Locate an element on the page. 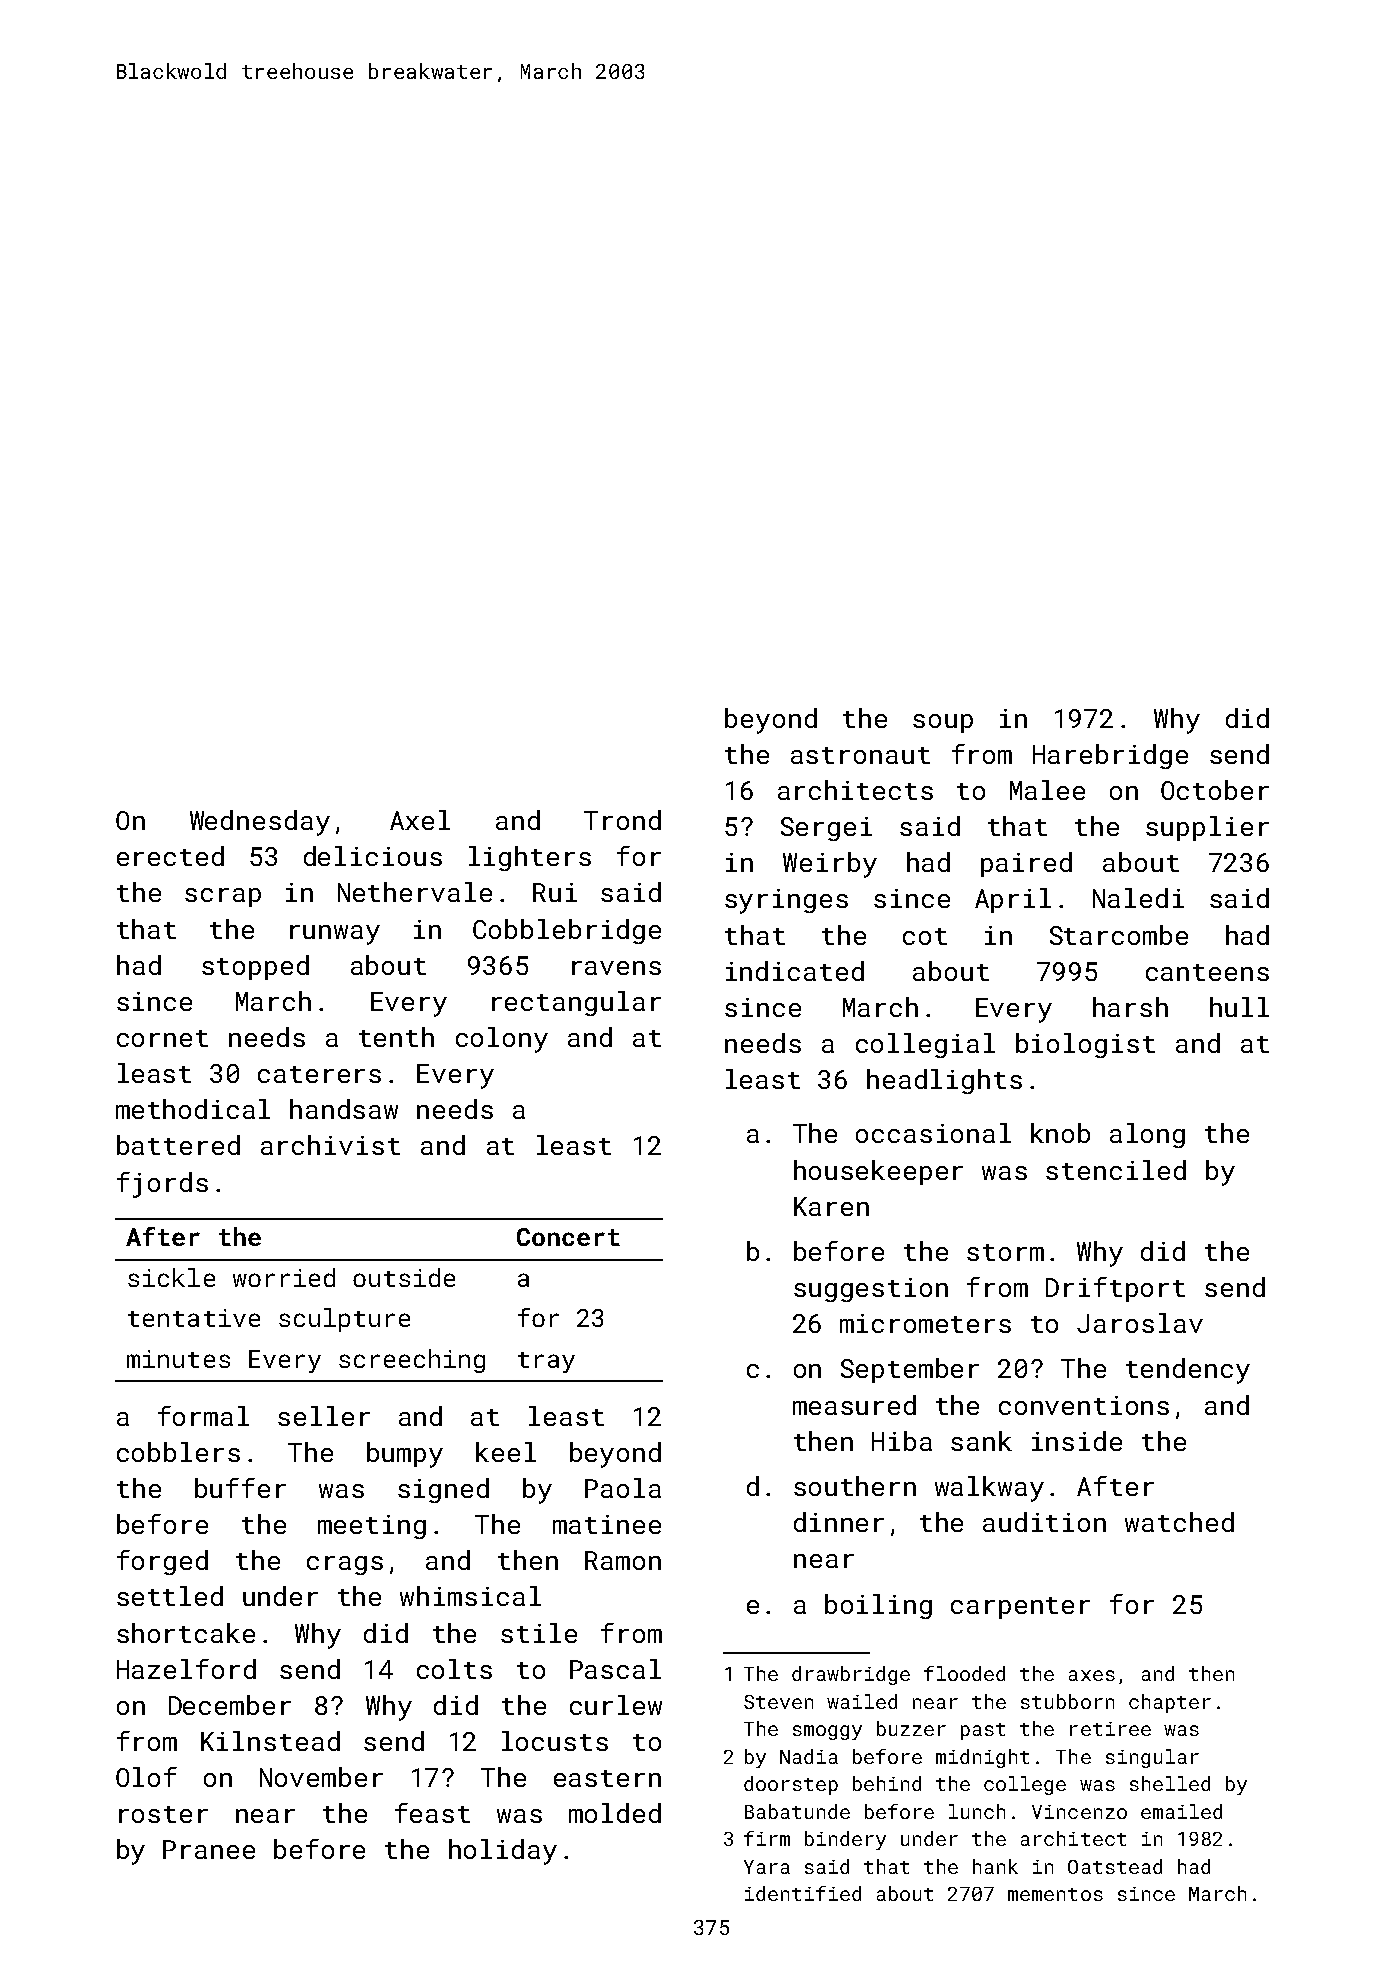 The image size is (1386, 1969). Karen is located at coordinates (831, 1206).
